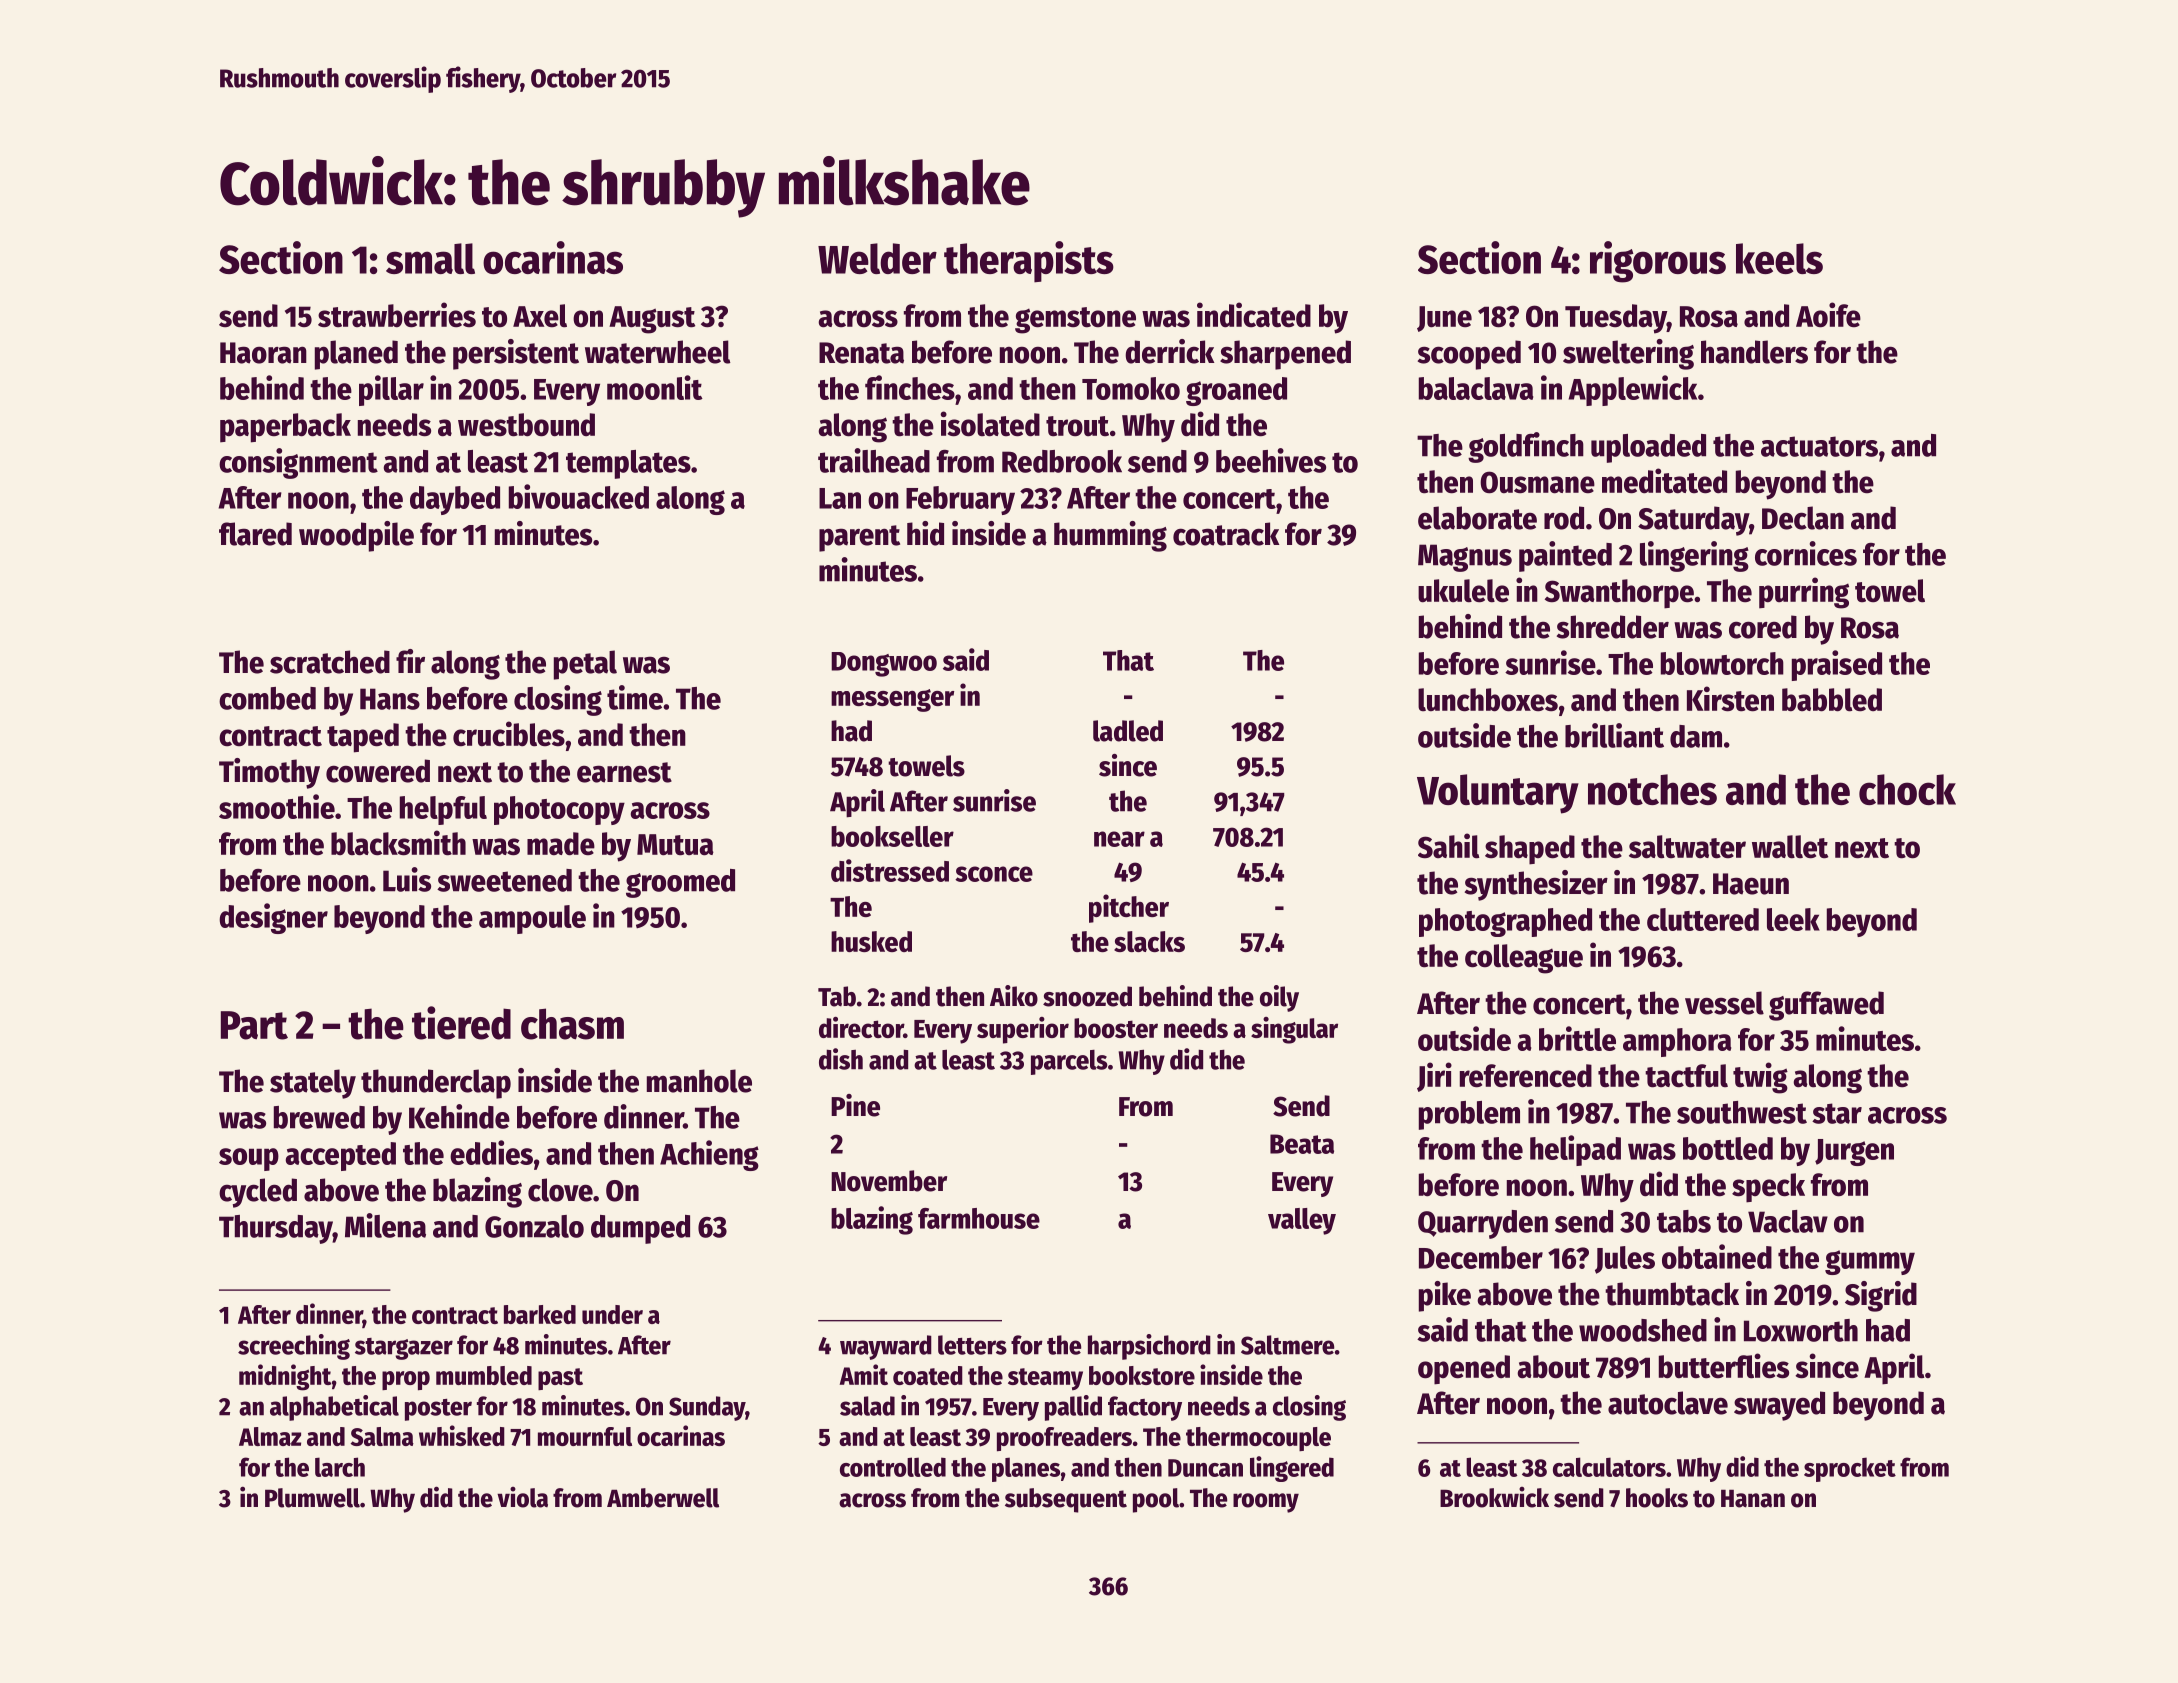 The image size is (2178, 1683). Describe the element at coordinates (1779, 258) in the page. I see `keels` at that location.
